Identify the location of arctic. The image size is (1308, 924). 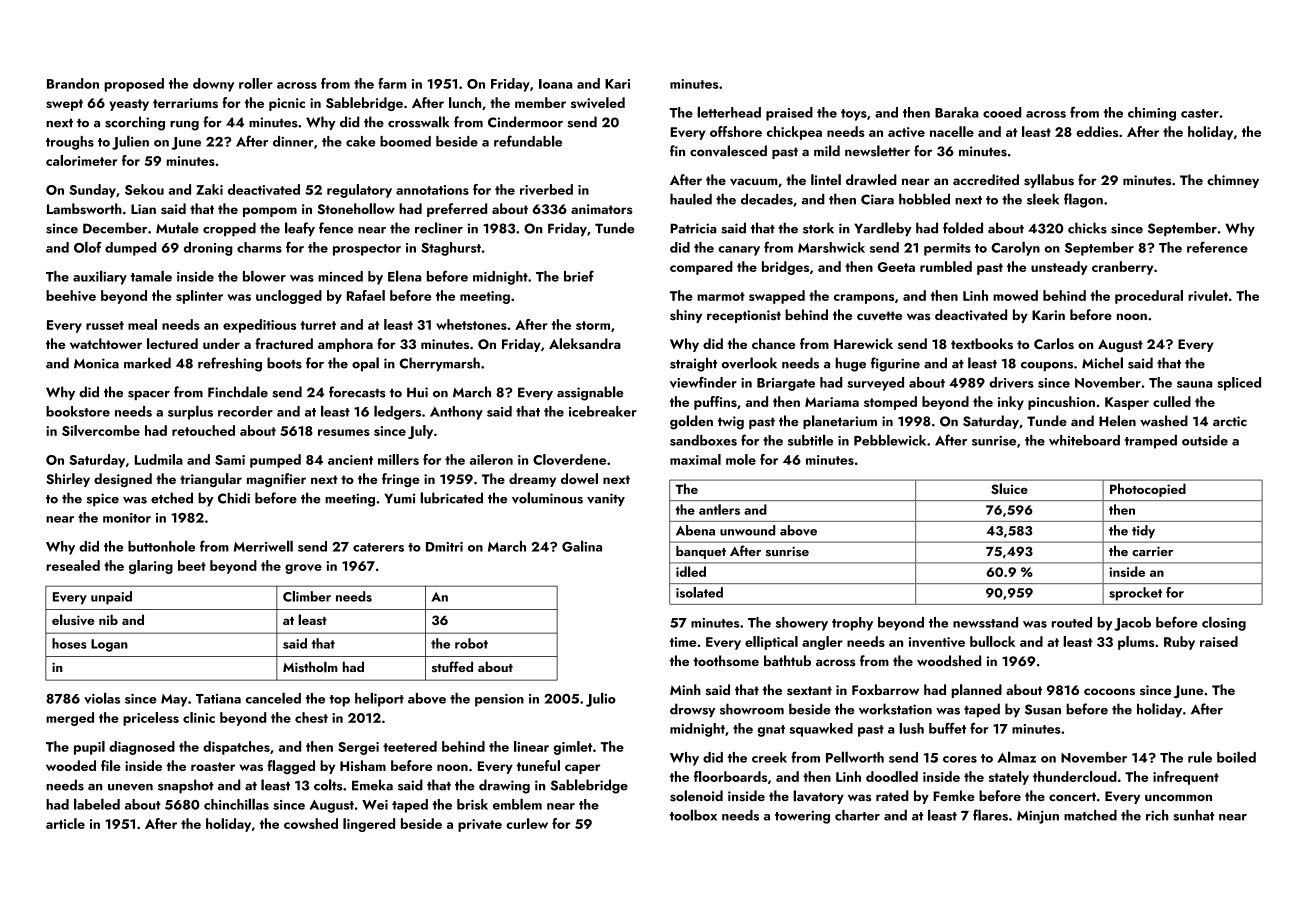
(1230, 421).
